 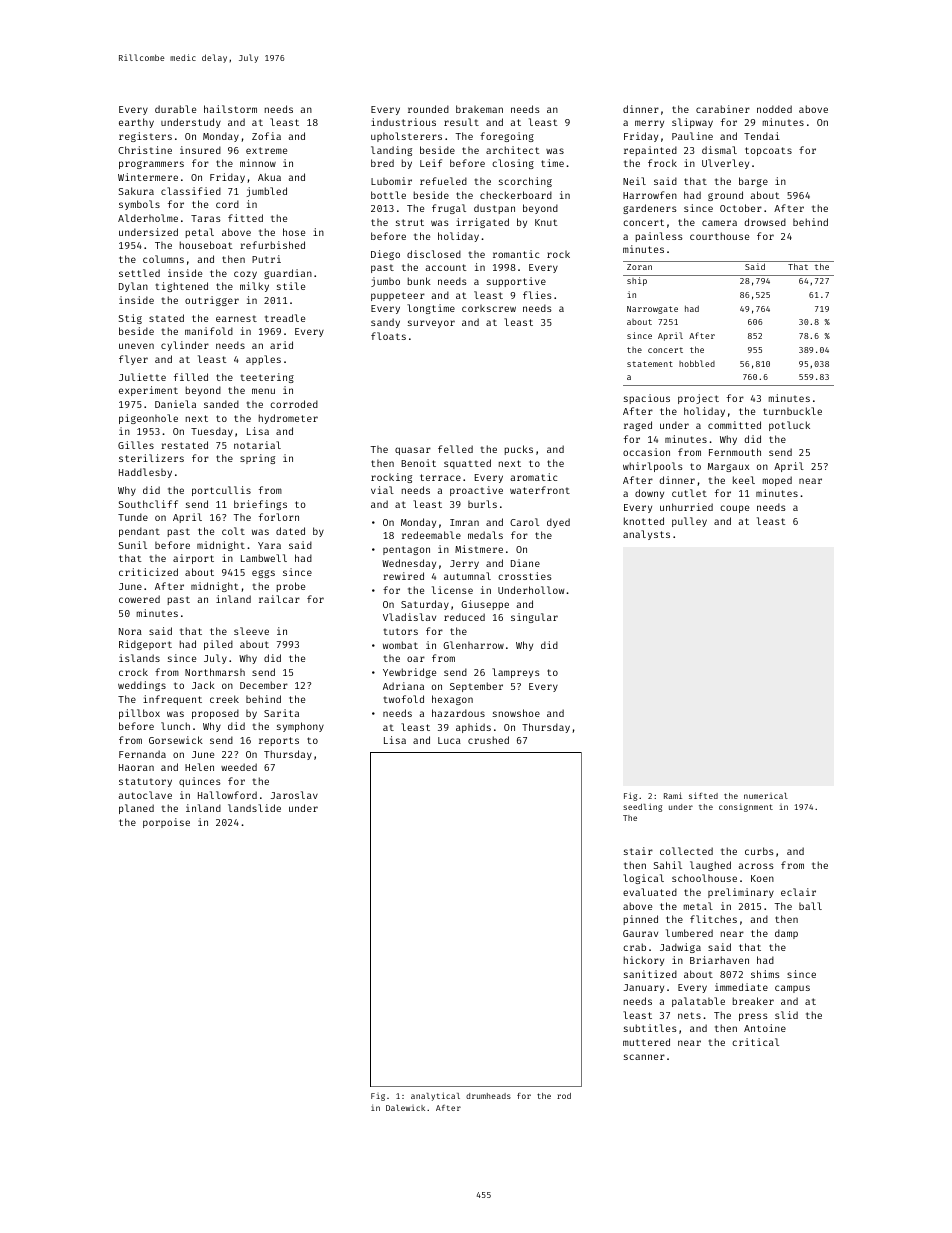 I want to click on collected, so click(x=686, y=851).
